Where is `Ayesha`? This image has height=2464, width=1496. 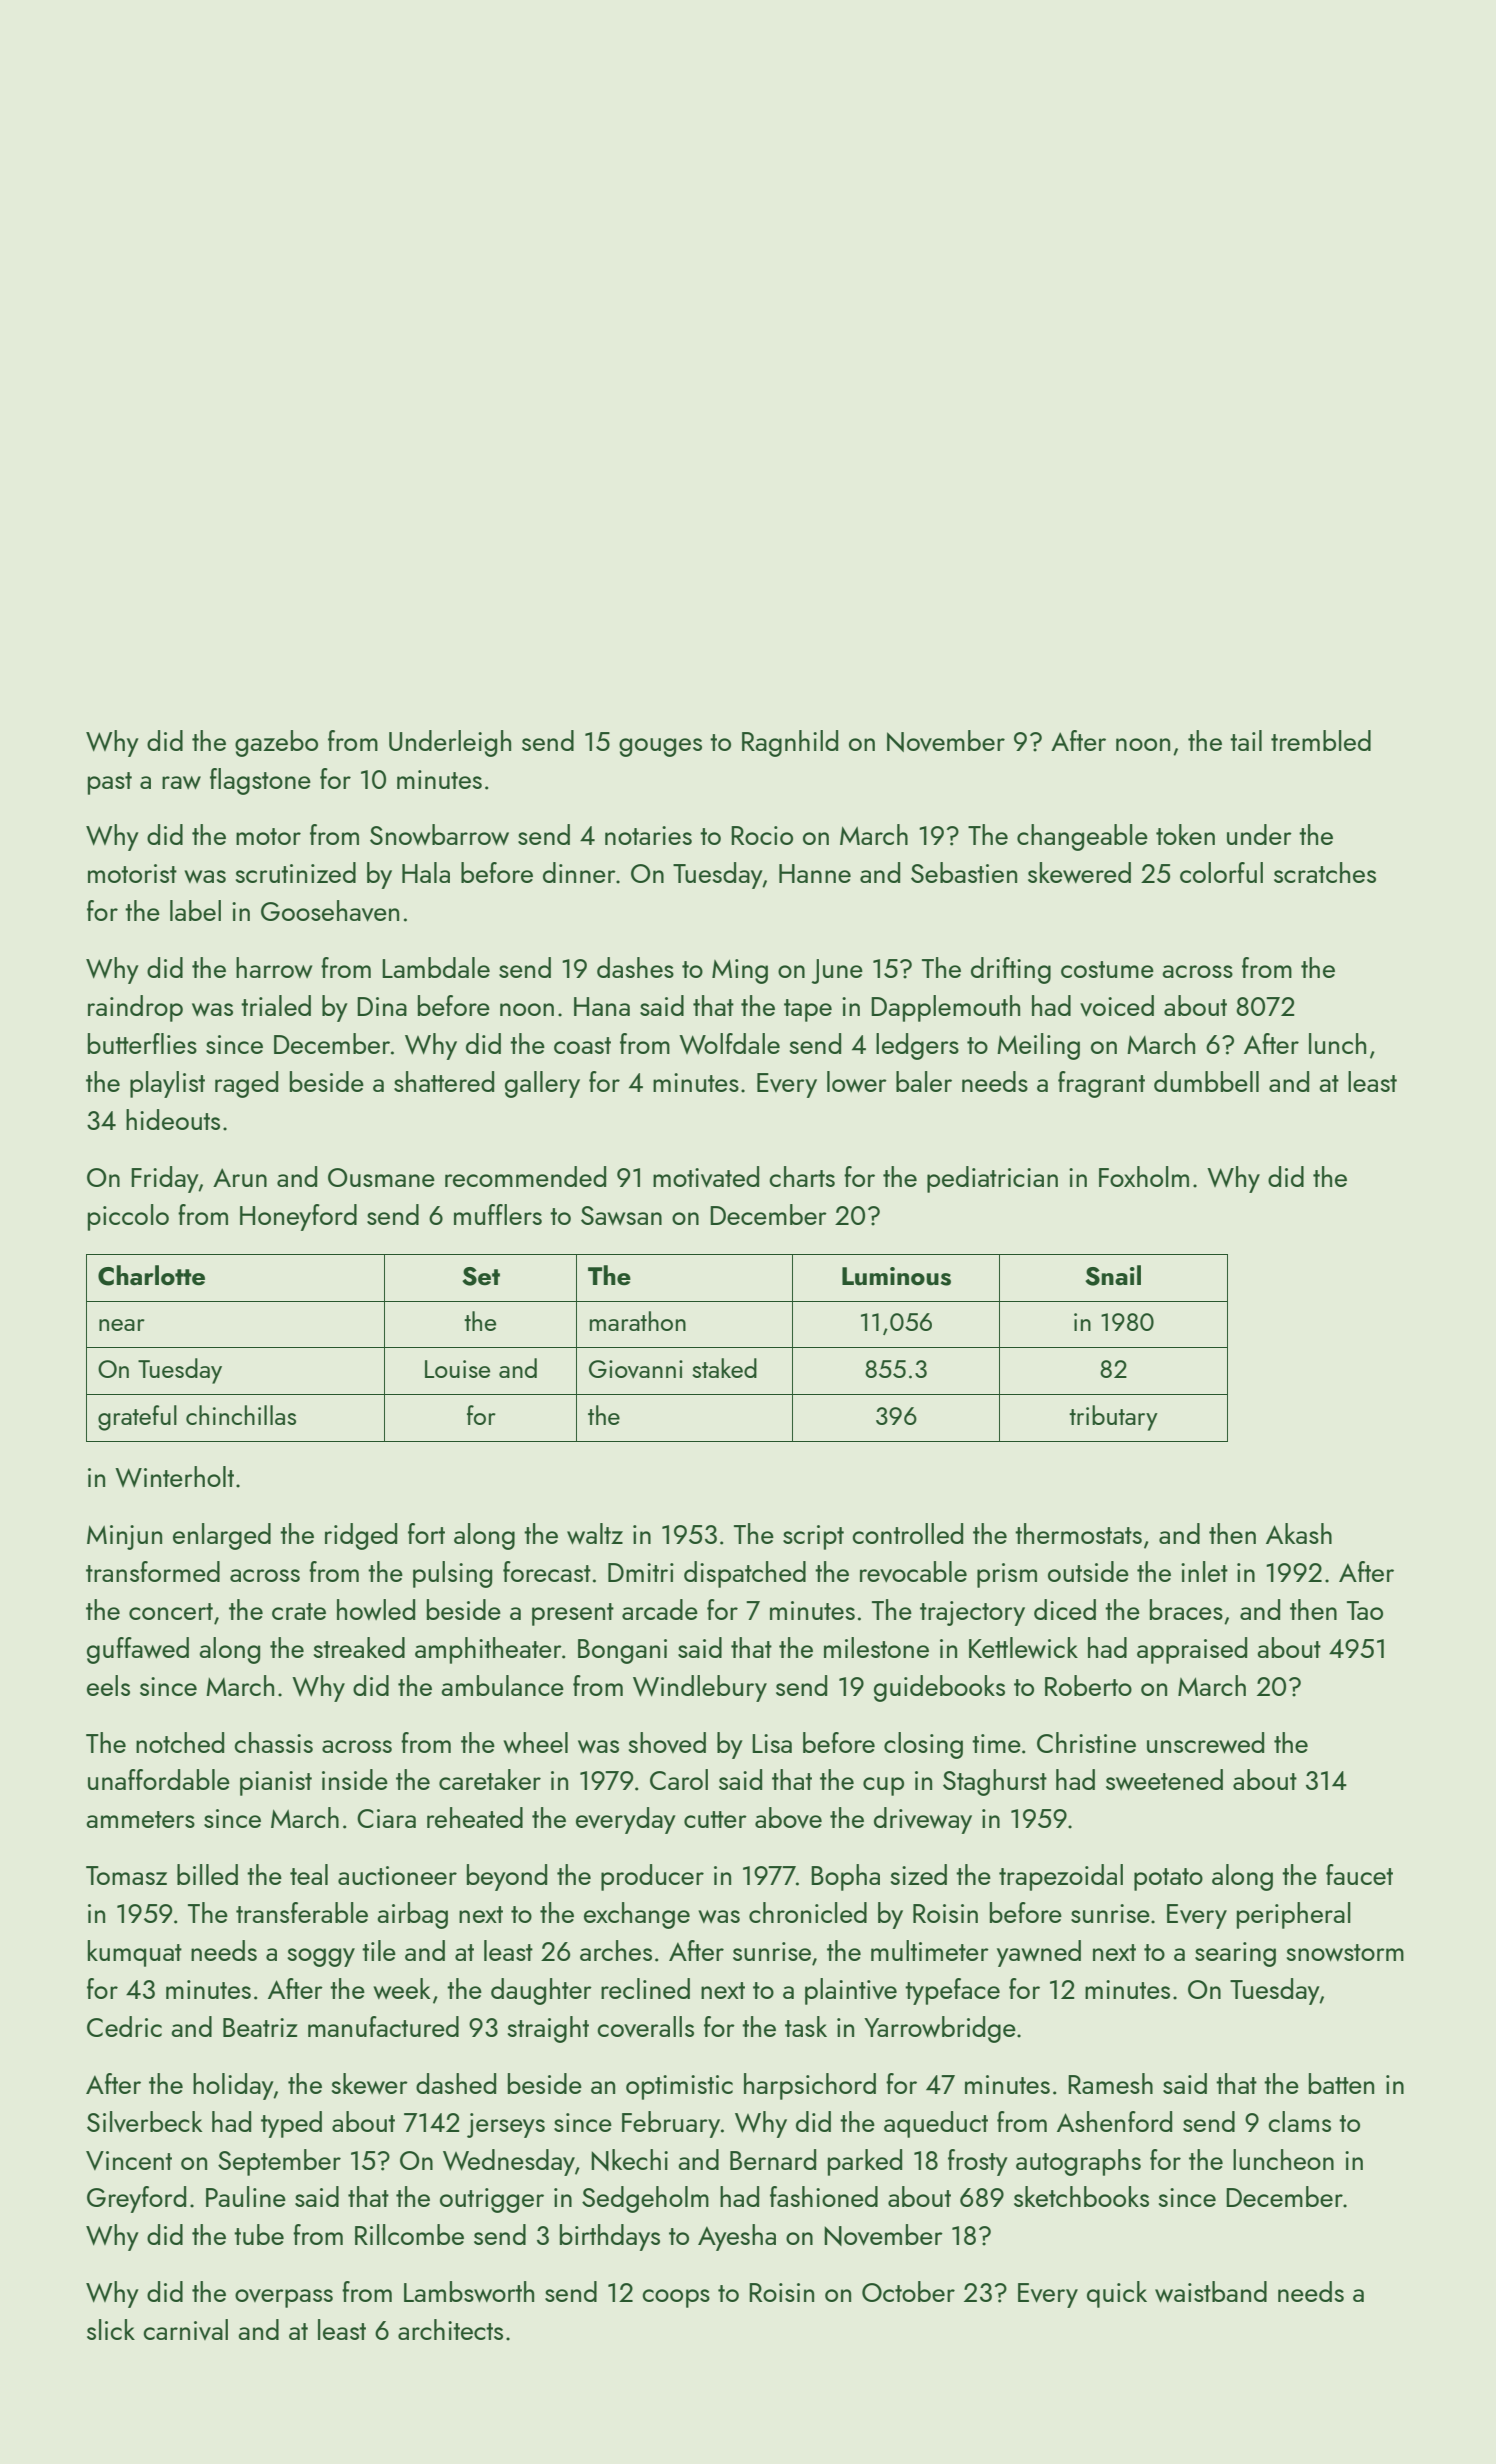 Ayesha is located at coordinates (737, 2237).
